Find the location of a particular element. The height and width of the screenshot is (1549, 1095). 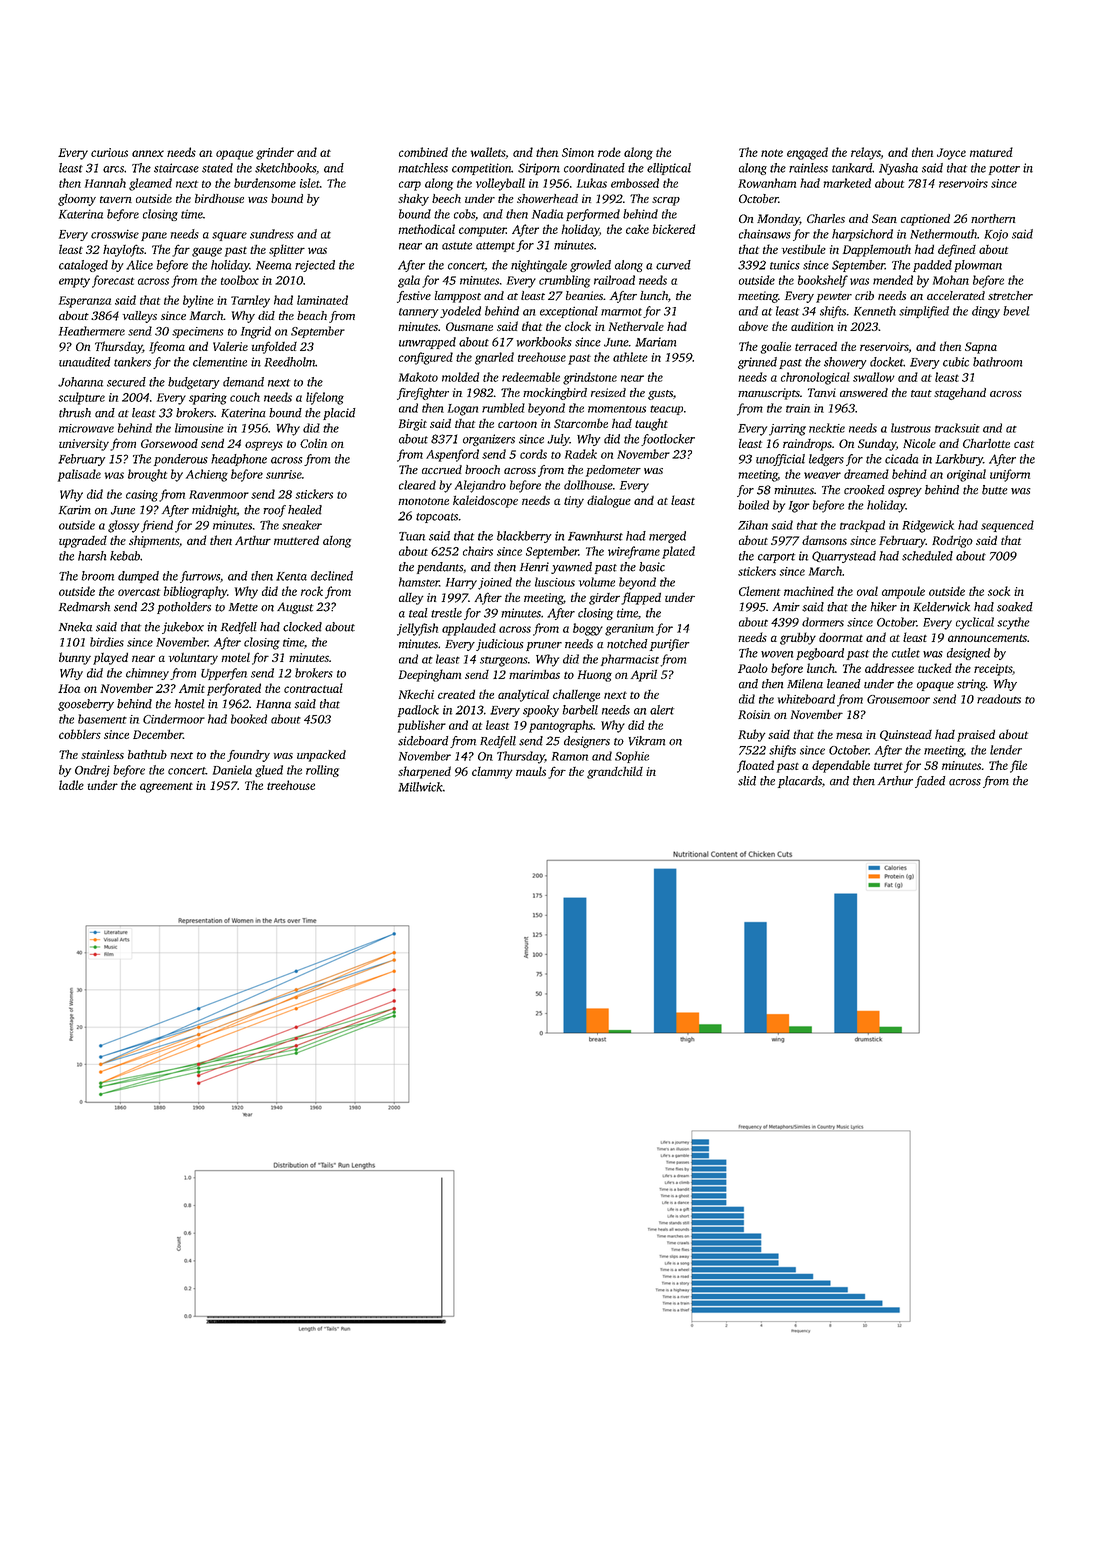

scheduled is located at coordinates (927, 556).
